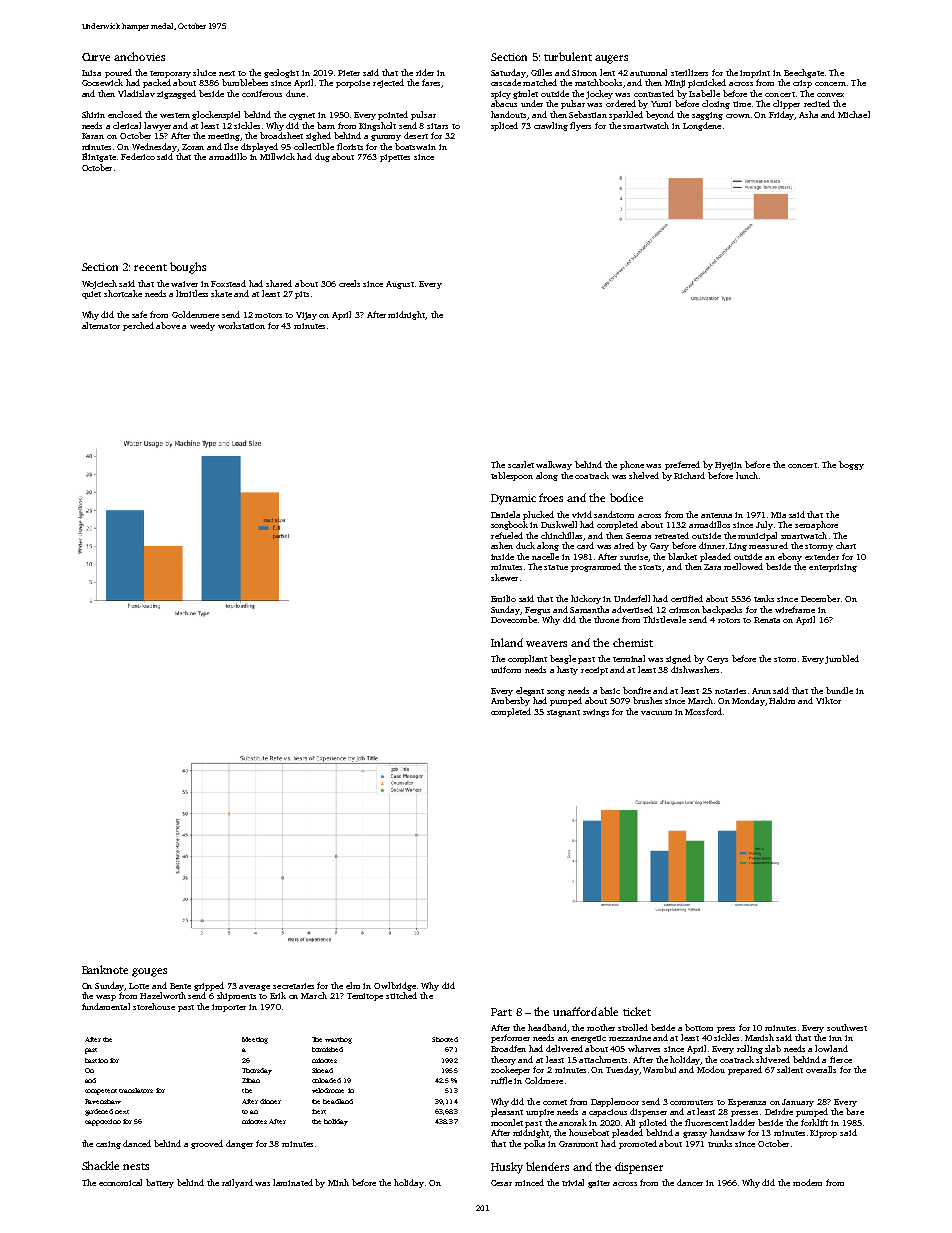 Image resolution: width=952 pixels, height=1233 pixels. Describe the element at coordinates (790, 1069) in the screenshot. I see `salient` at that location.
